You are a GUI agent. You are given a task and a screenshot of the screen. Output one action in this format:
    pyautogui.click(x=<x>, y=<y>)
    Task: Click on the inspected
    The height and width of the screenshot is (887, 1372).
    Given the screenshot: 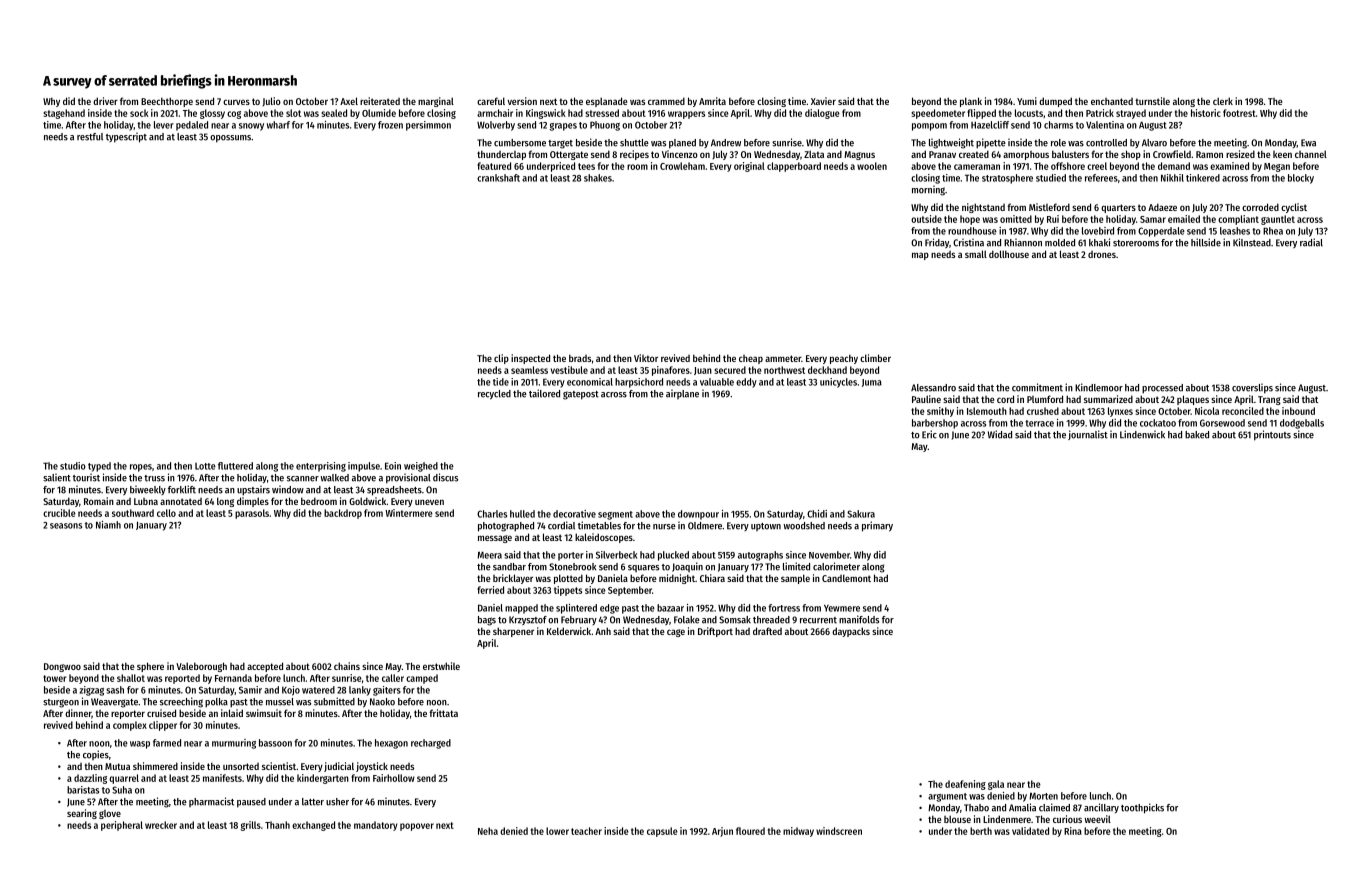 What is the action you would take?
    pyautogui.click(x=530, y=359)
